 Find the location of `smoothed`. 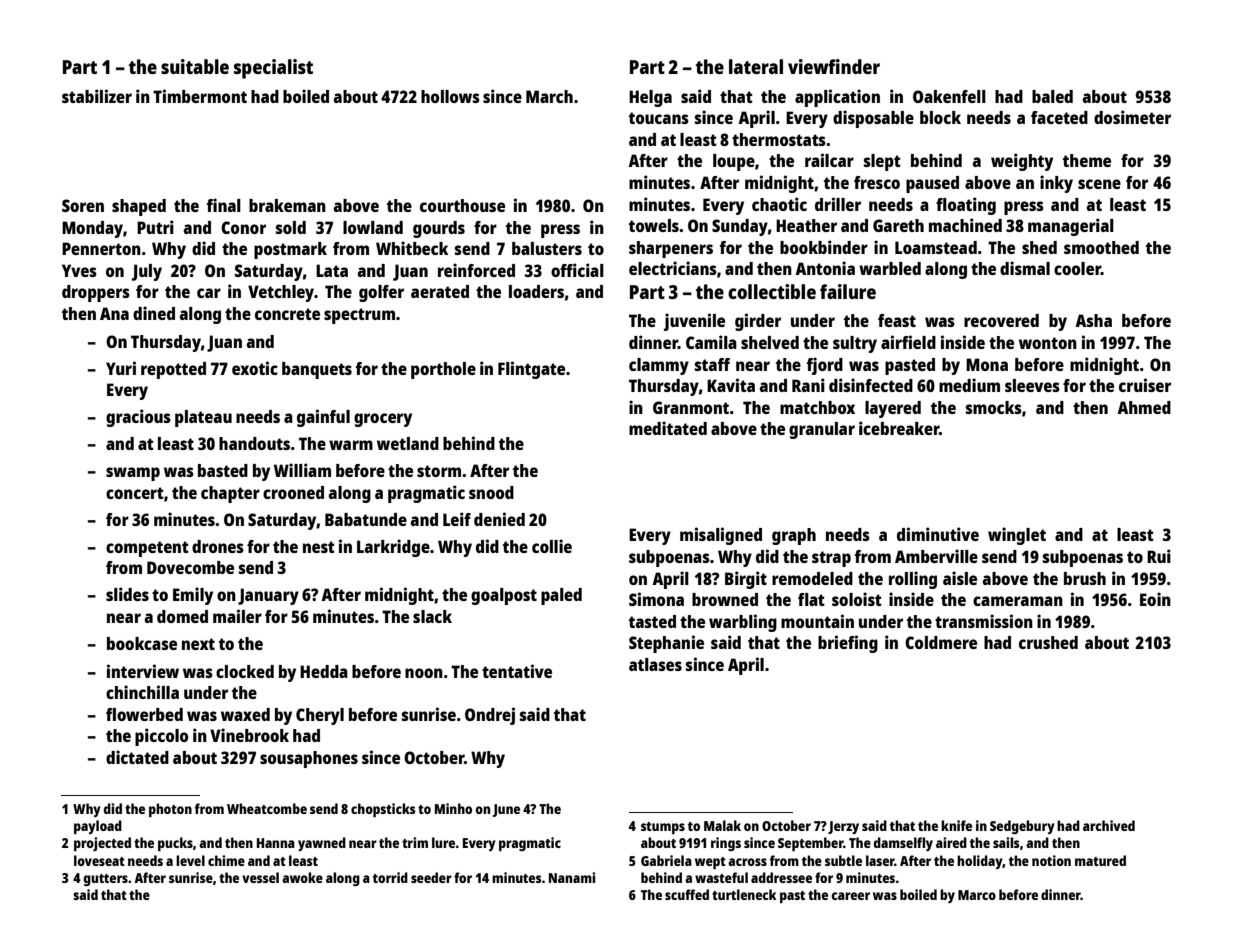

smoothed is located at coordinates (1101, 247).
